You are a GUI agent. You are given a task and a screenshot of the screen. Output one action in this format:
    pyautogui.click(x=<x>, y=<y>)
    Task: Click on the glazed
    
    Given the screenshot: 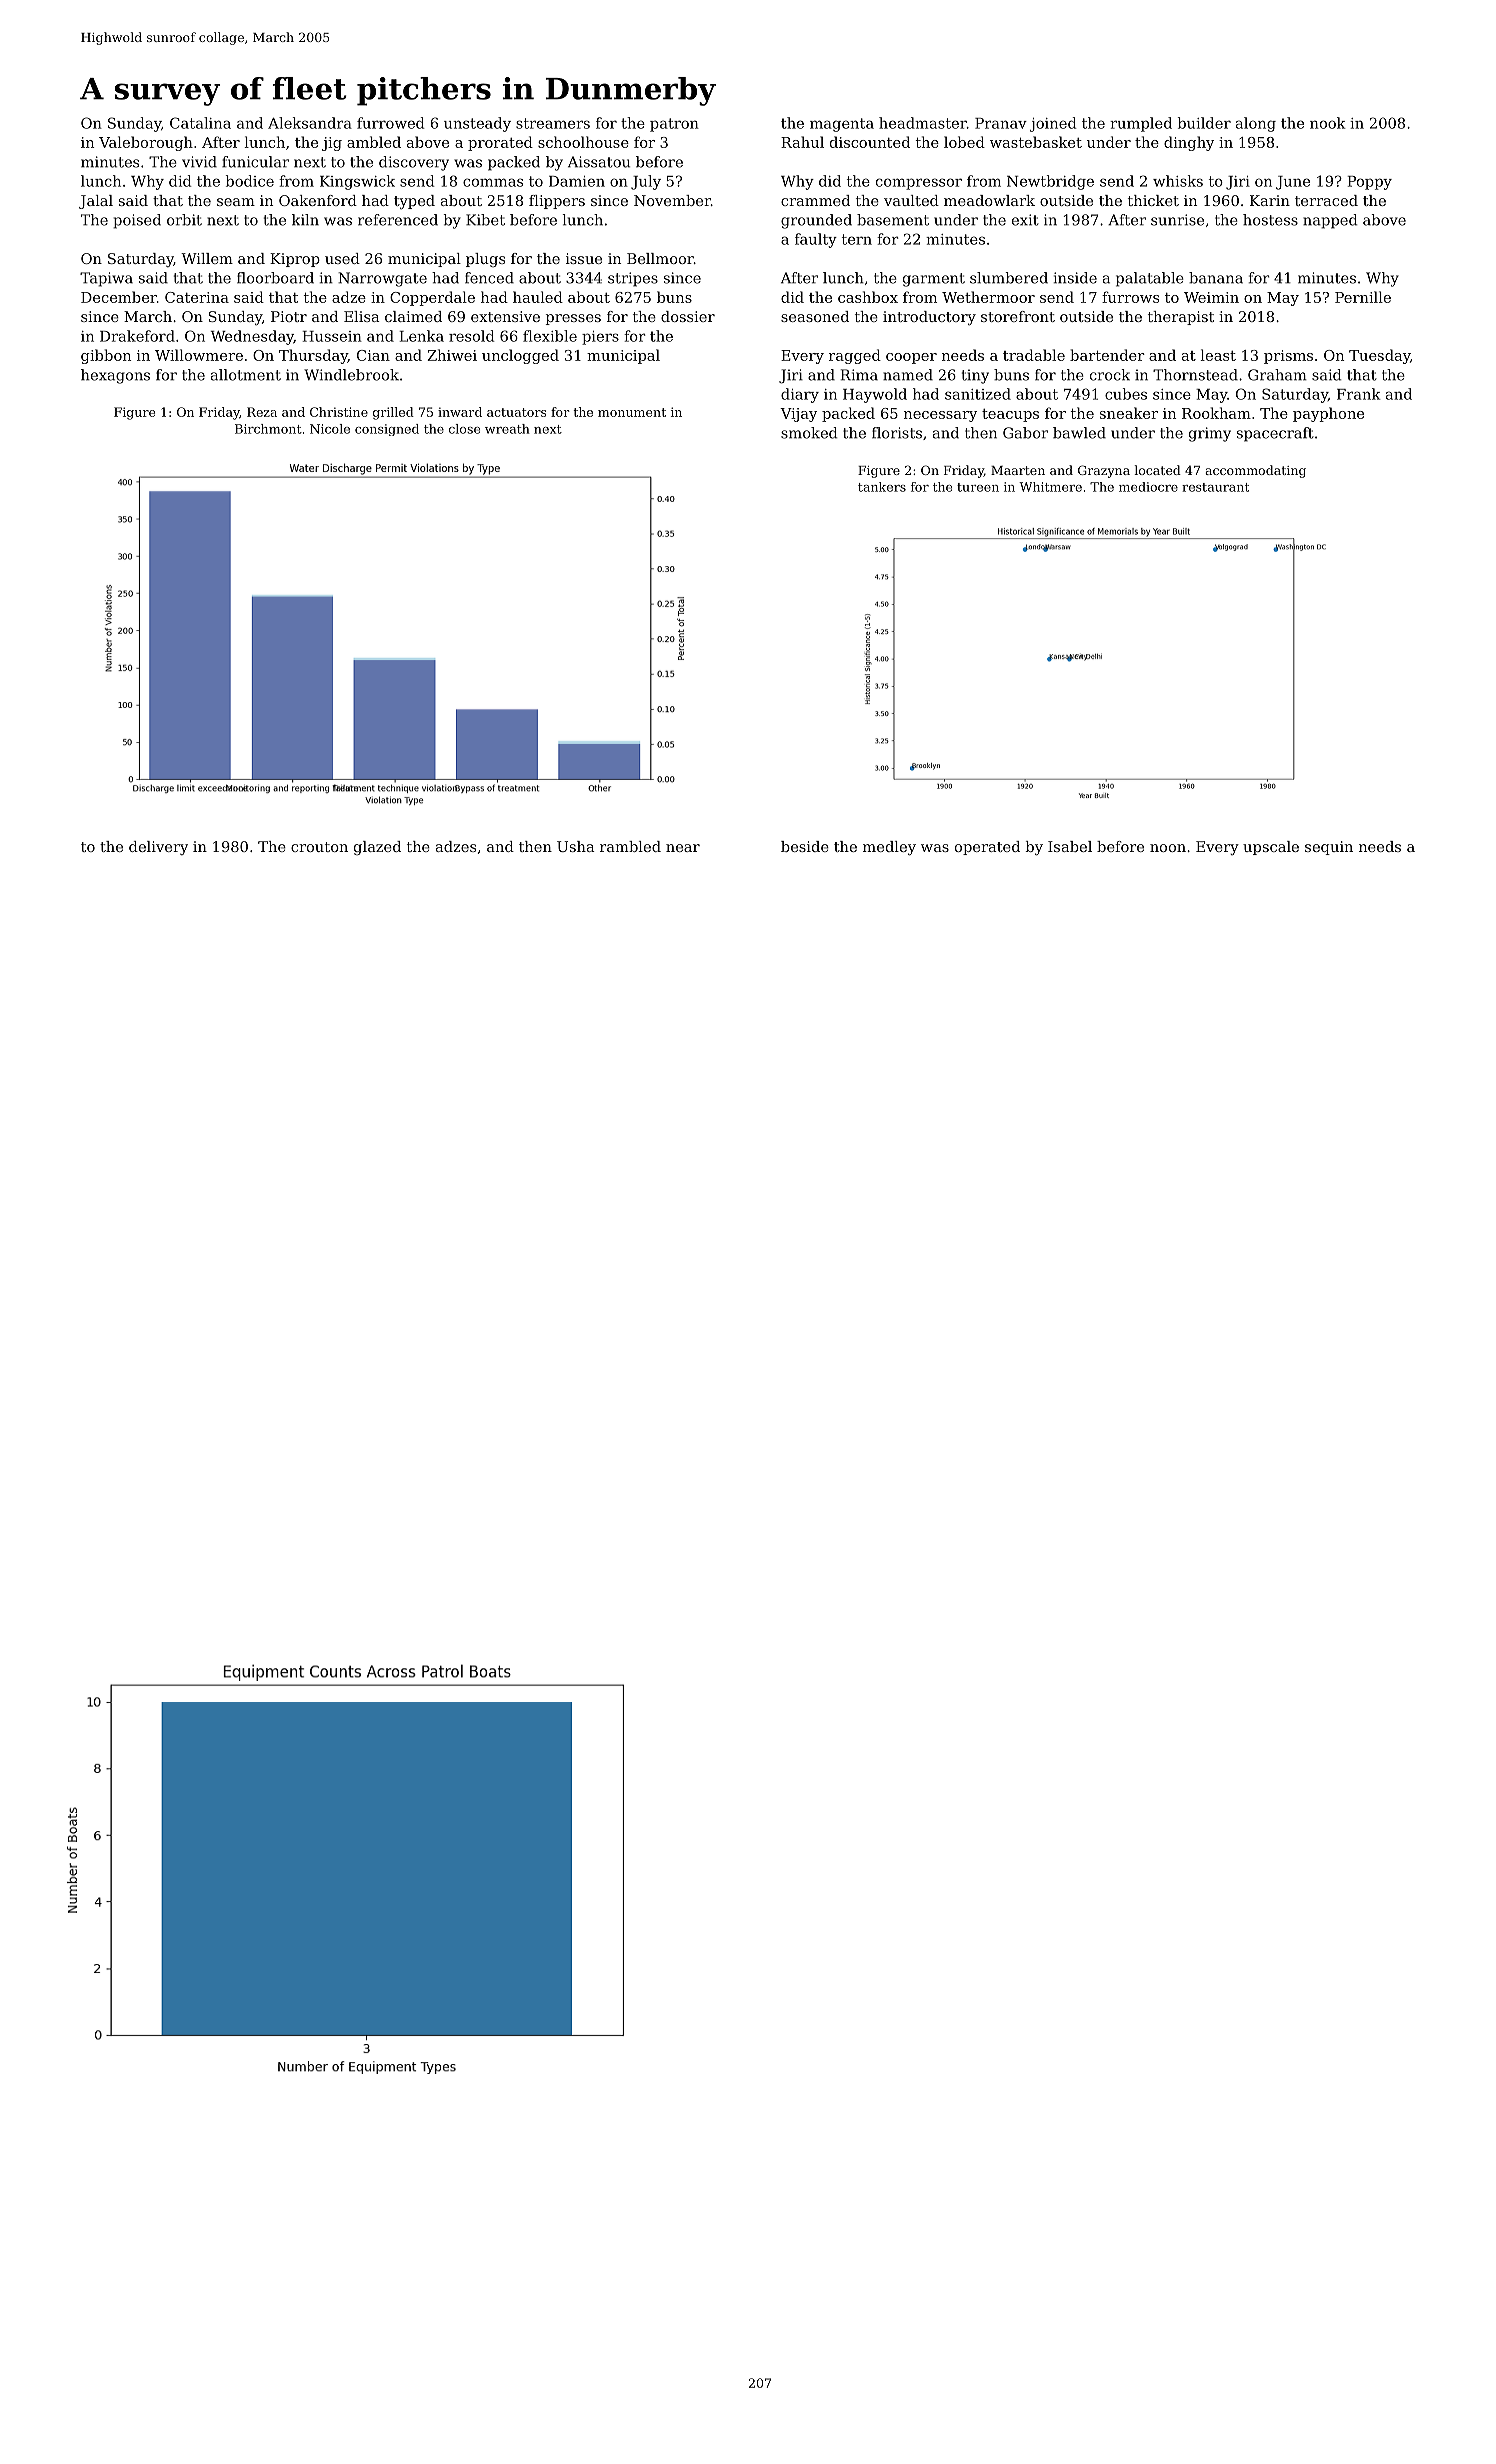 What is the action you would take?
    pyautogui.click(x=377, y=848)
